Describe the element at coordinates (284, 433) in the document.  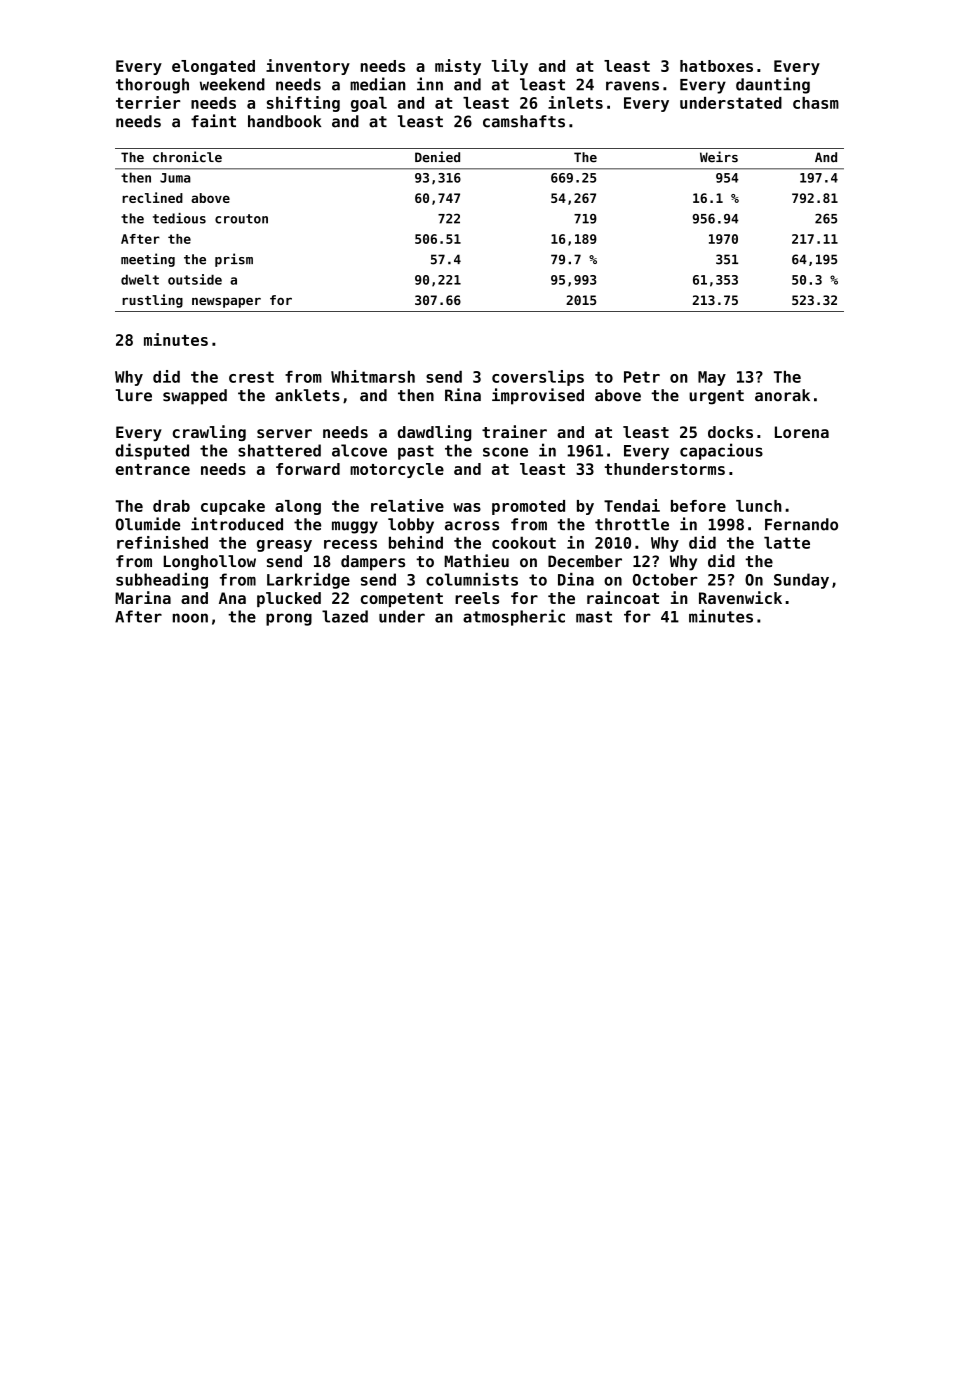
I see `server` at that location.
